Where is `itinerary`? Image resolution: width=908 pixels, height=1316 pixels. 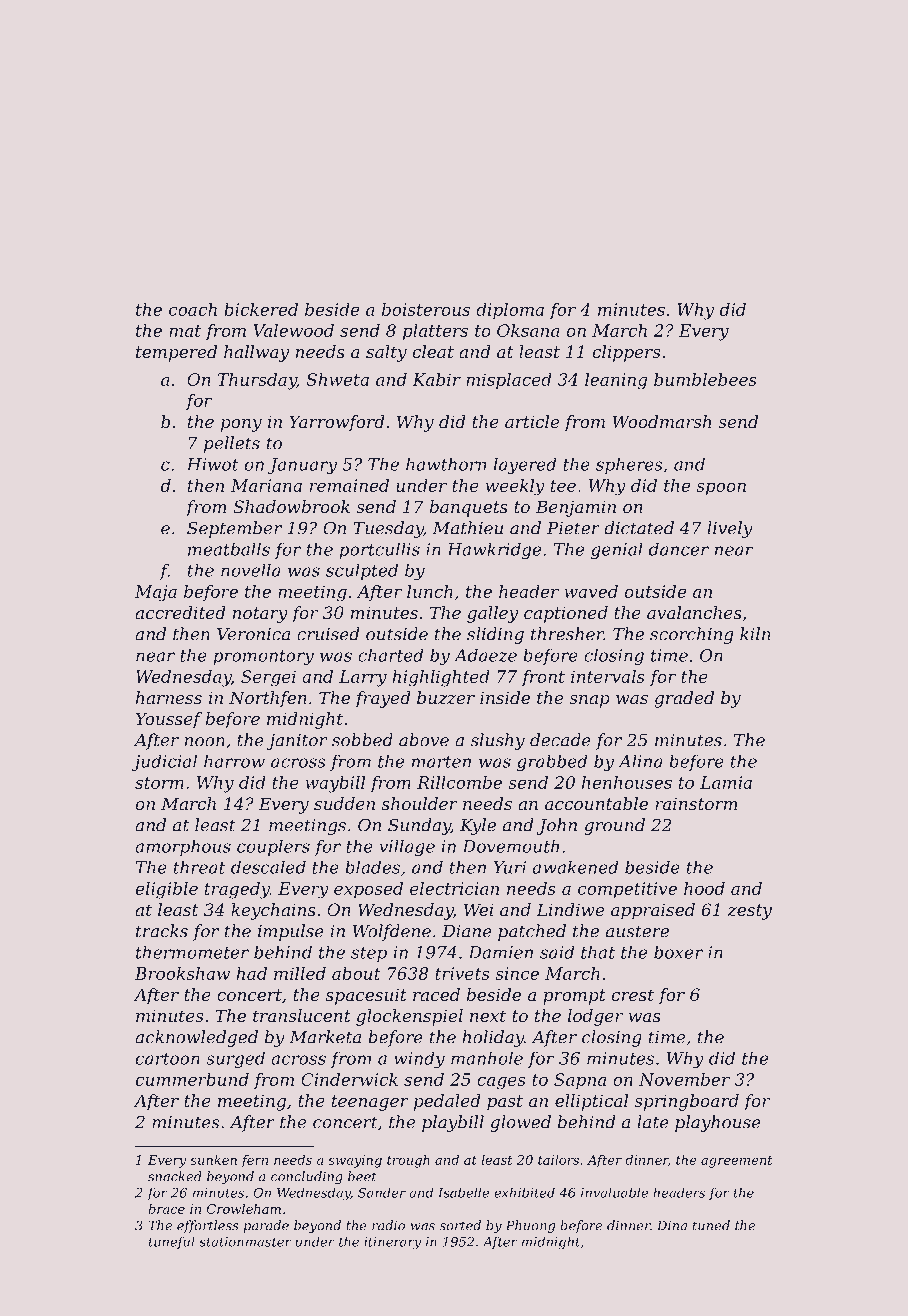 itinerary is located at coordinates (392, 1243).
